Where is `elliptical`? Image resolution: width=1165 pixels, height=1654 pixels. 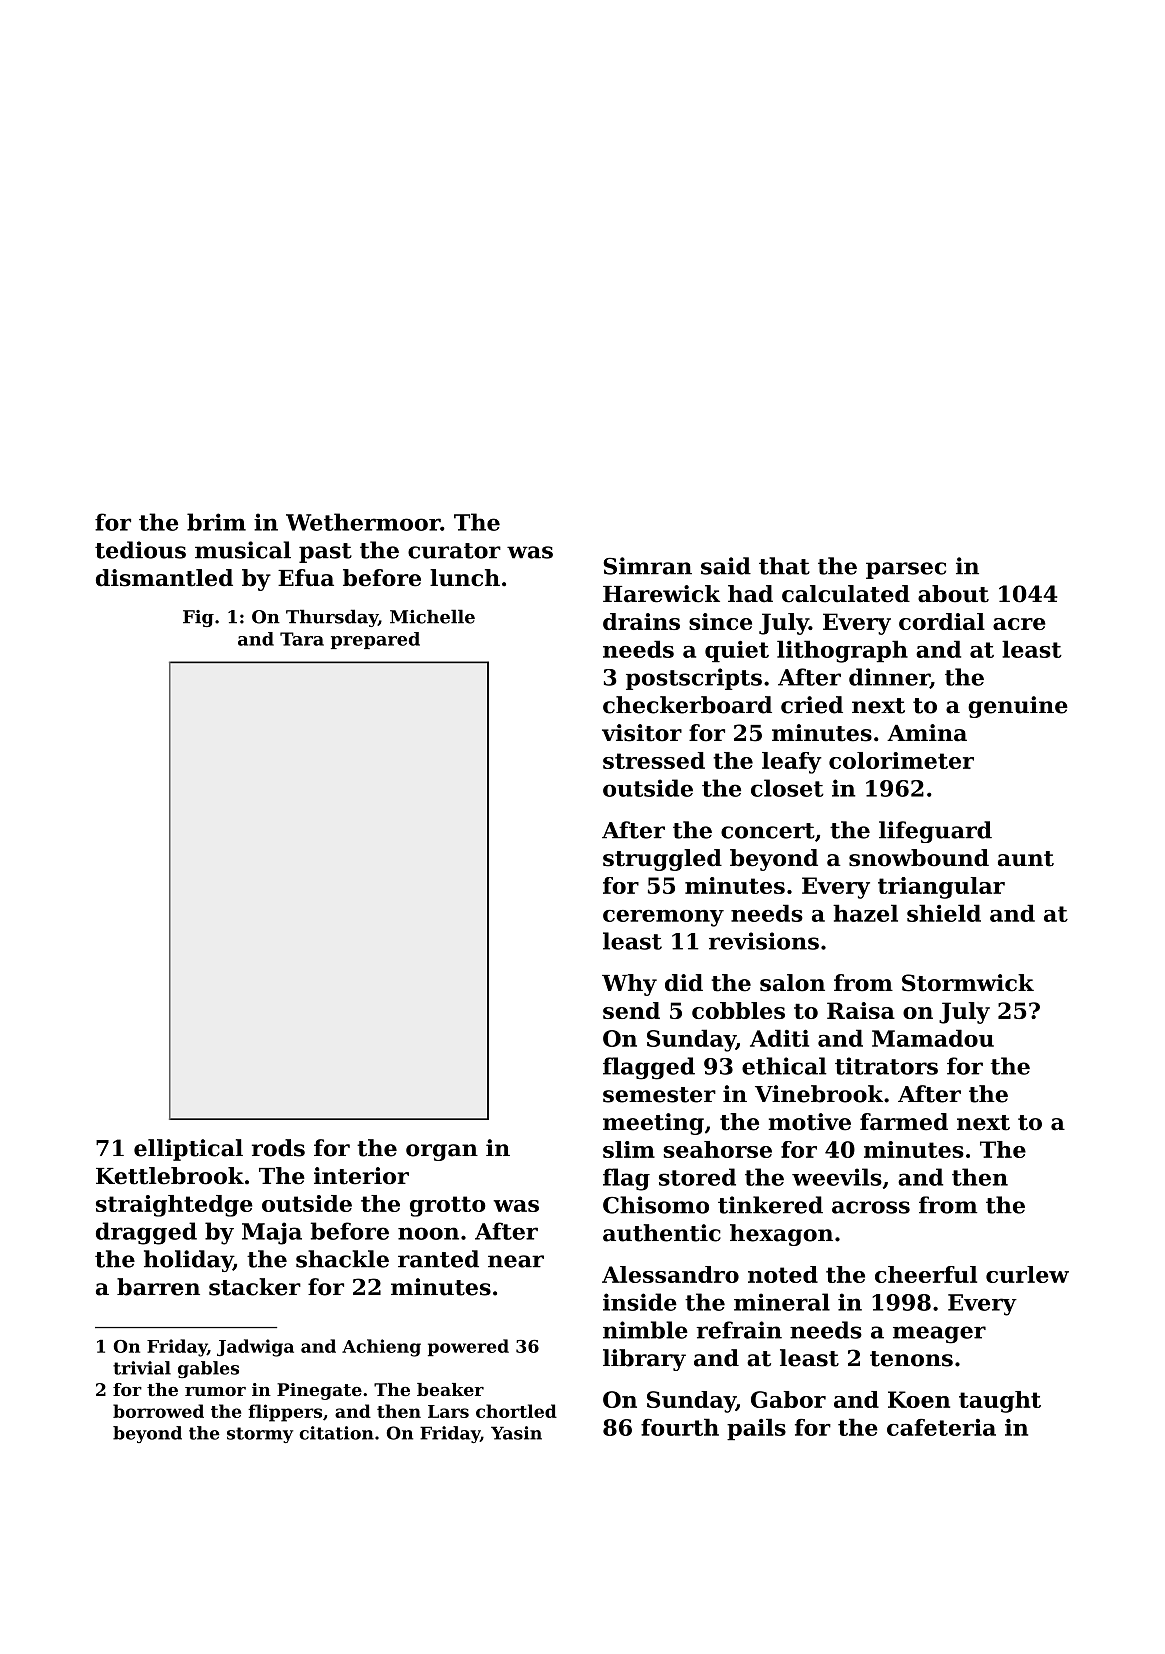
elliptical is located at coordinates (188, 1150).
